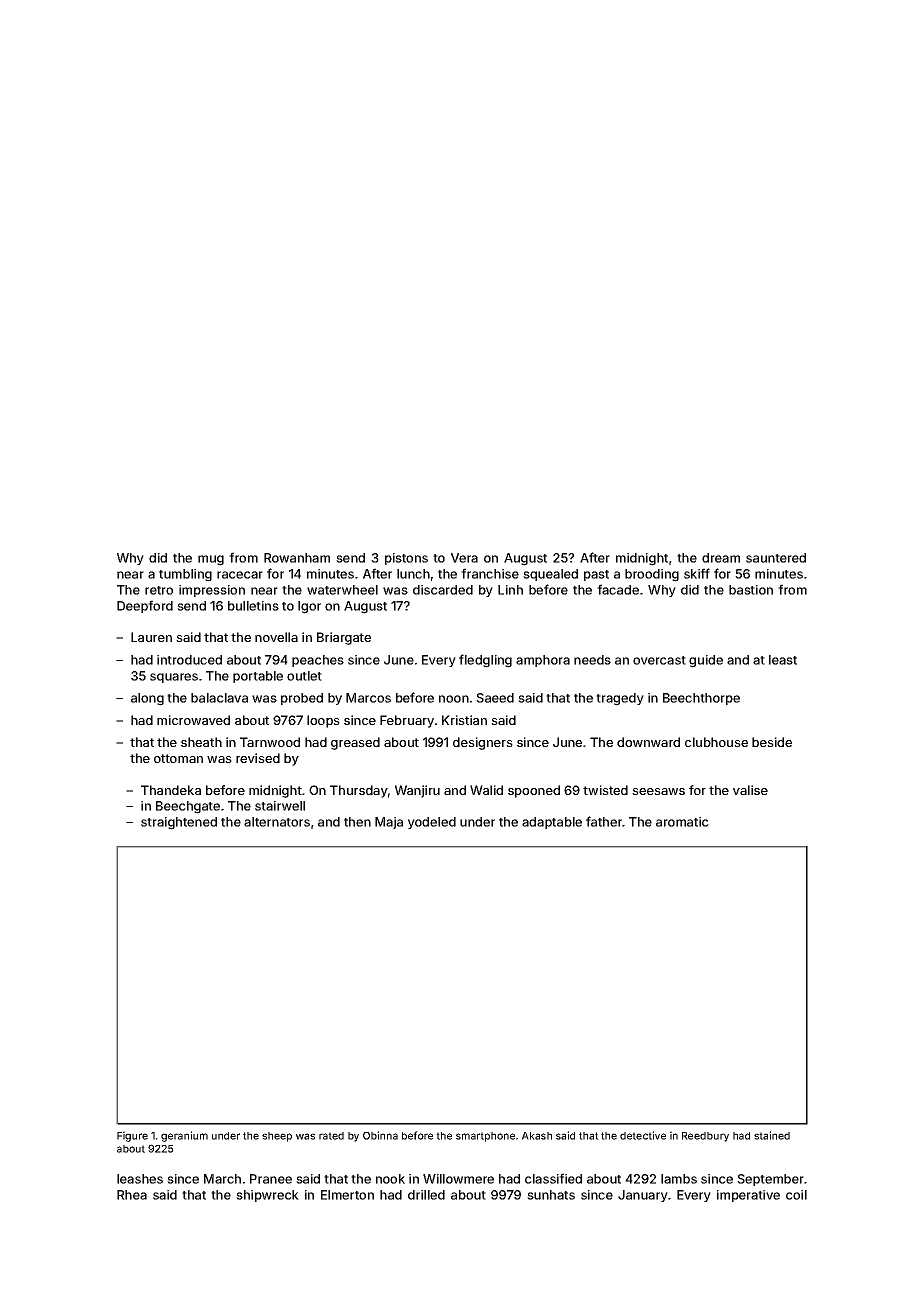  I want to click on facade, so click(618, 589).
